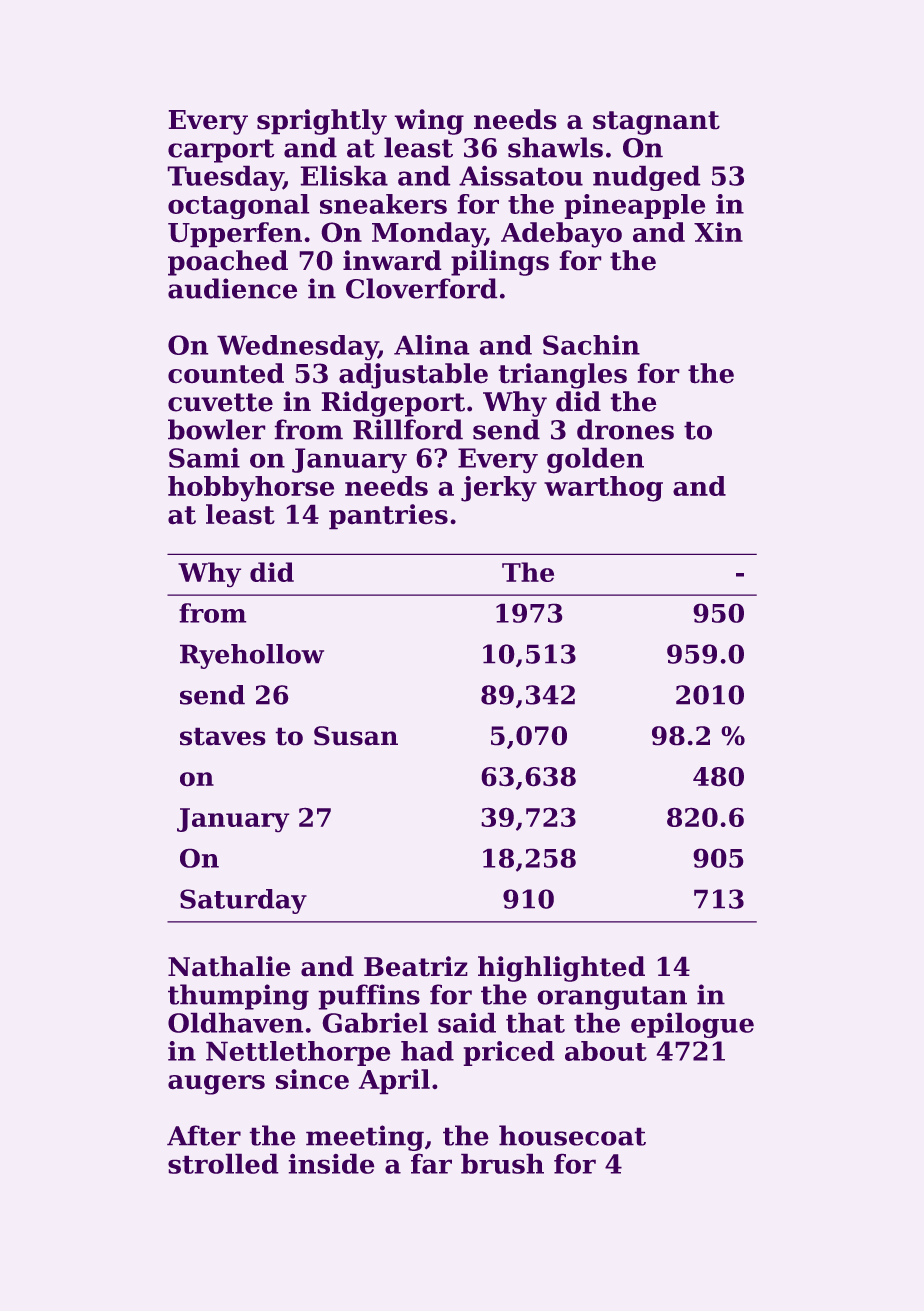 Image resolution: width=924 pixels, height=1311 pixels. Describe the element at coordinates (499, 489) in the screenshot. I see `jerky` at that location.
